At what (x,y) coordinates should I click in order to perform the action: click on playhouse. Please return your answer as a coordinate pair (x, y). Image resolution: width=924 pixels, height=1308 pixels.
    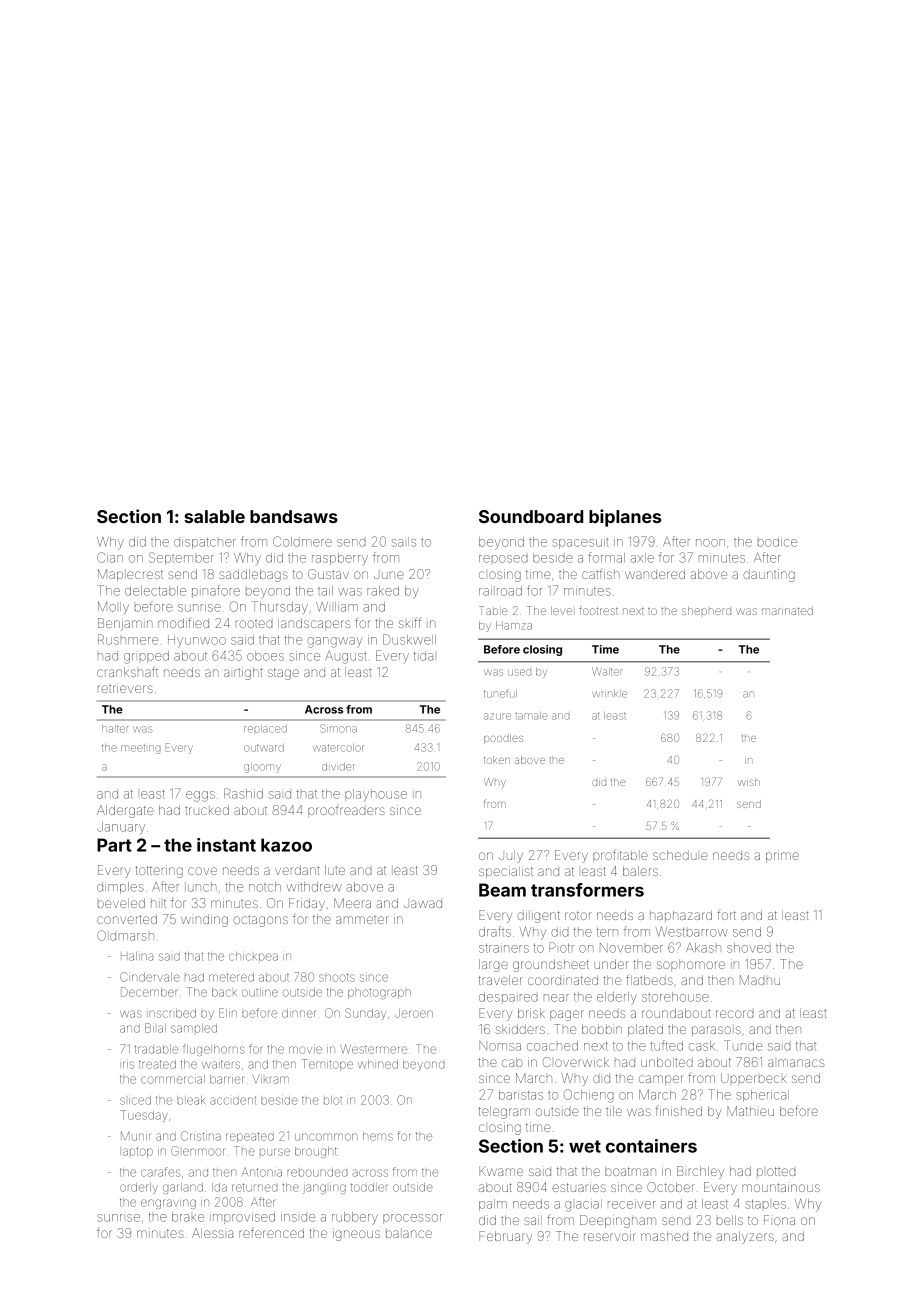
    Looking at the image, I should click on (376, 795).
